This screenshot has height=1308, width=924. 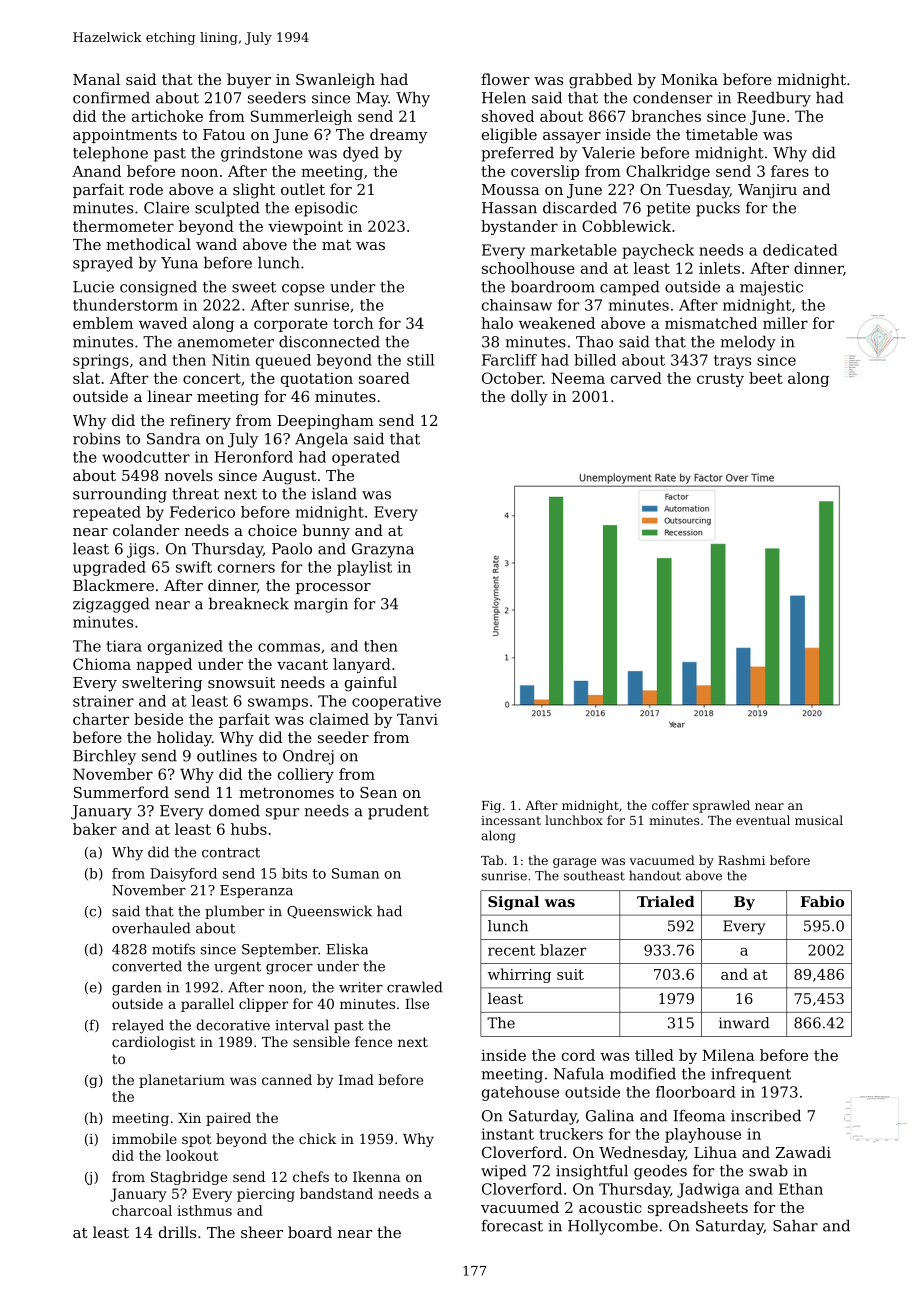 I want to click on baker, so click(x=95, y=829).
